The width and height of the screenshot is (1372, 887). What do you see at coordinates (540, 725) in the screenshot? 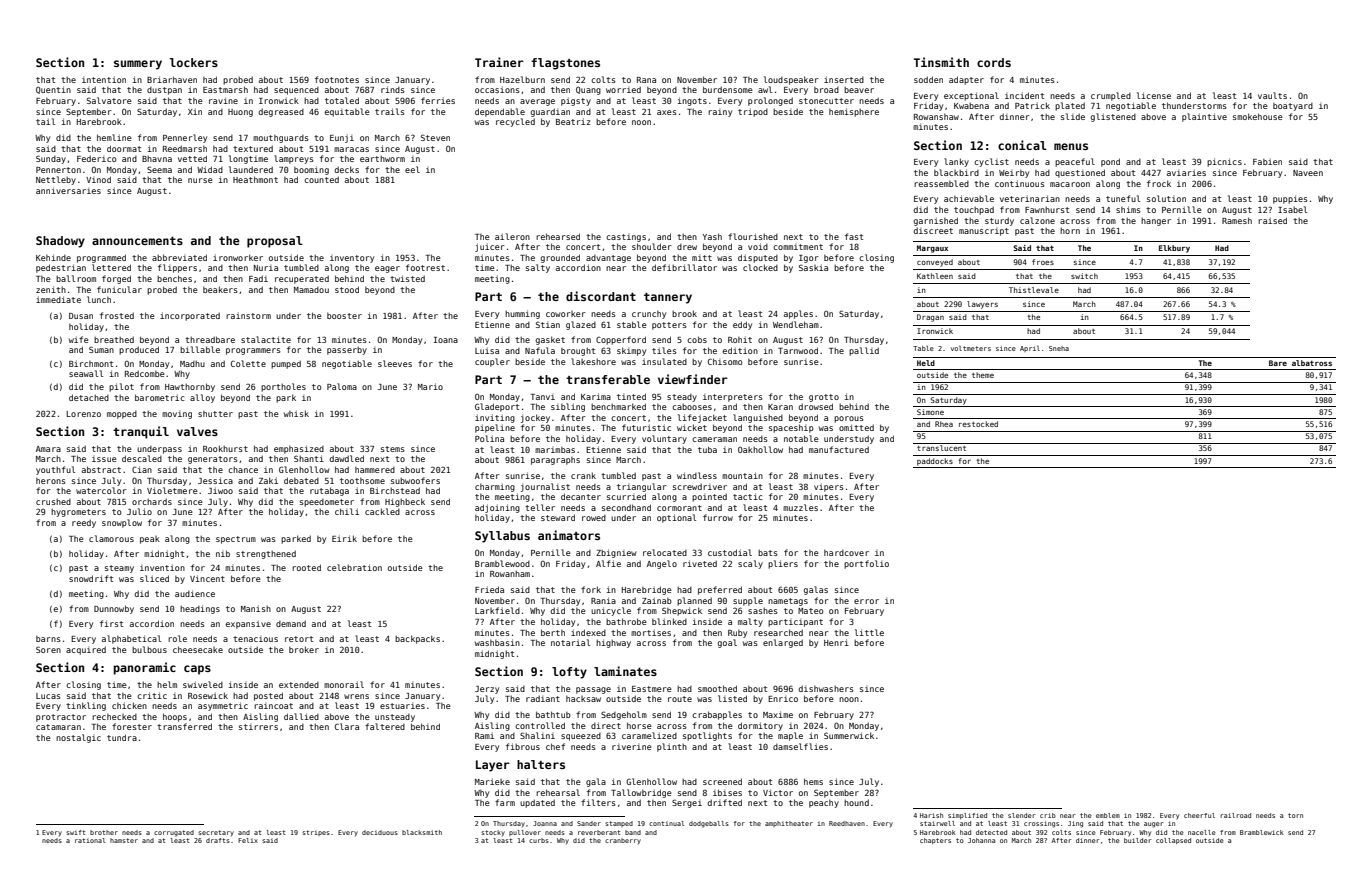
I see `controlled` at bounding box center [540, 725].
